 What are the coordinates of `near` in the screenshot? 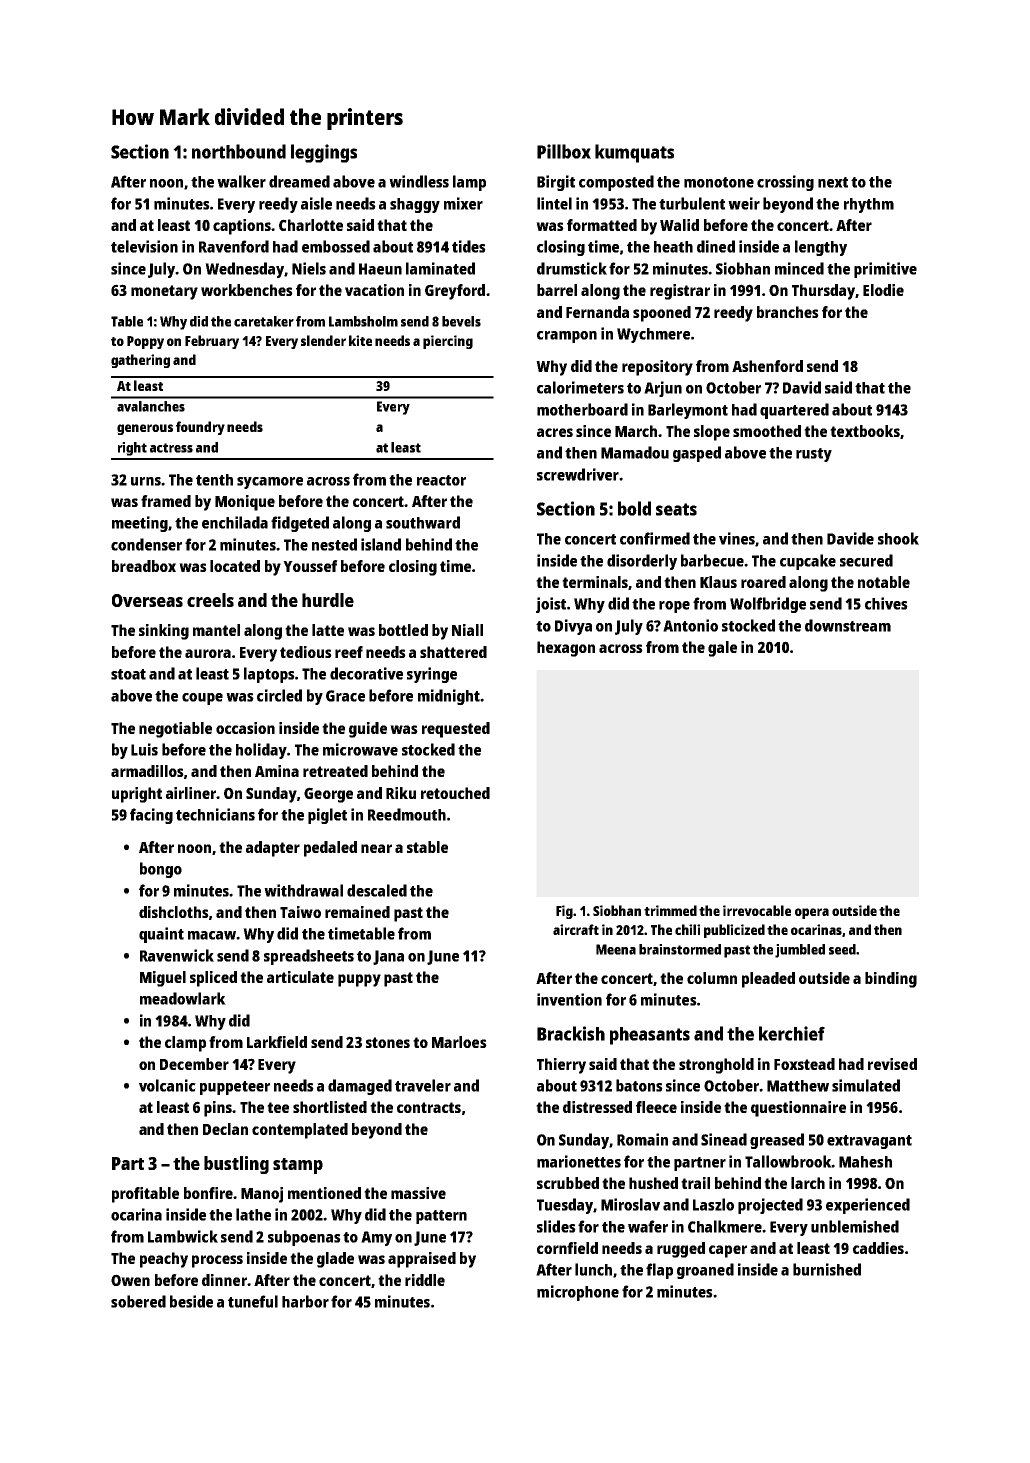 It's located at (376, 848).
